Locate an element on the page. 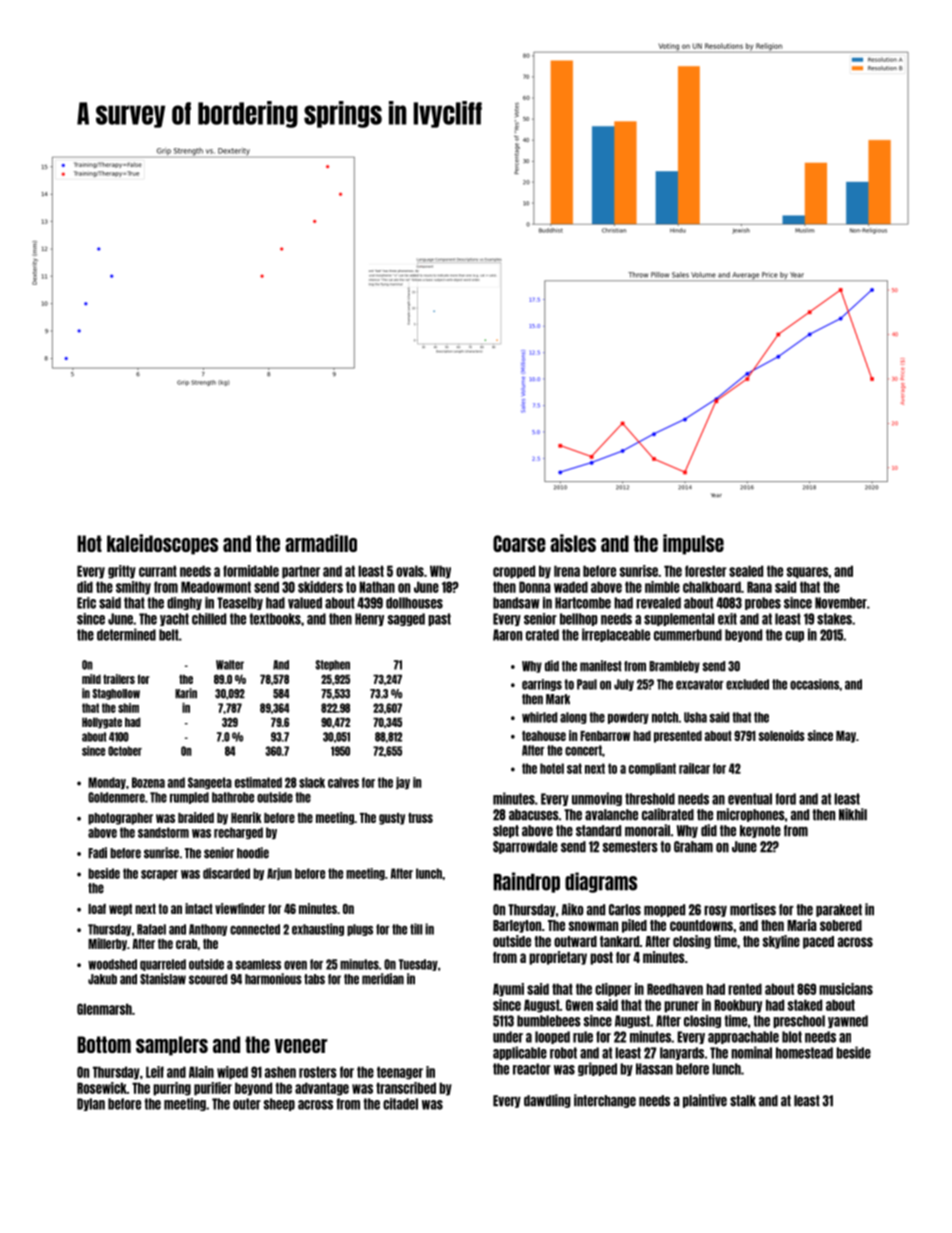  Bozena is located at coordinates (148, 782).
